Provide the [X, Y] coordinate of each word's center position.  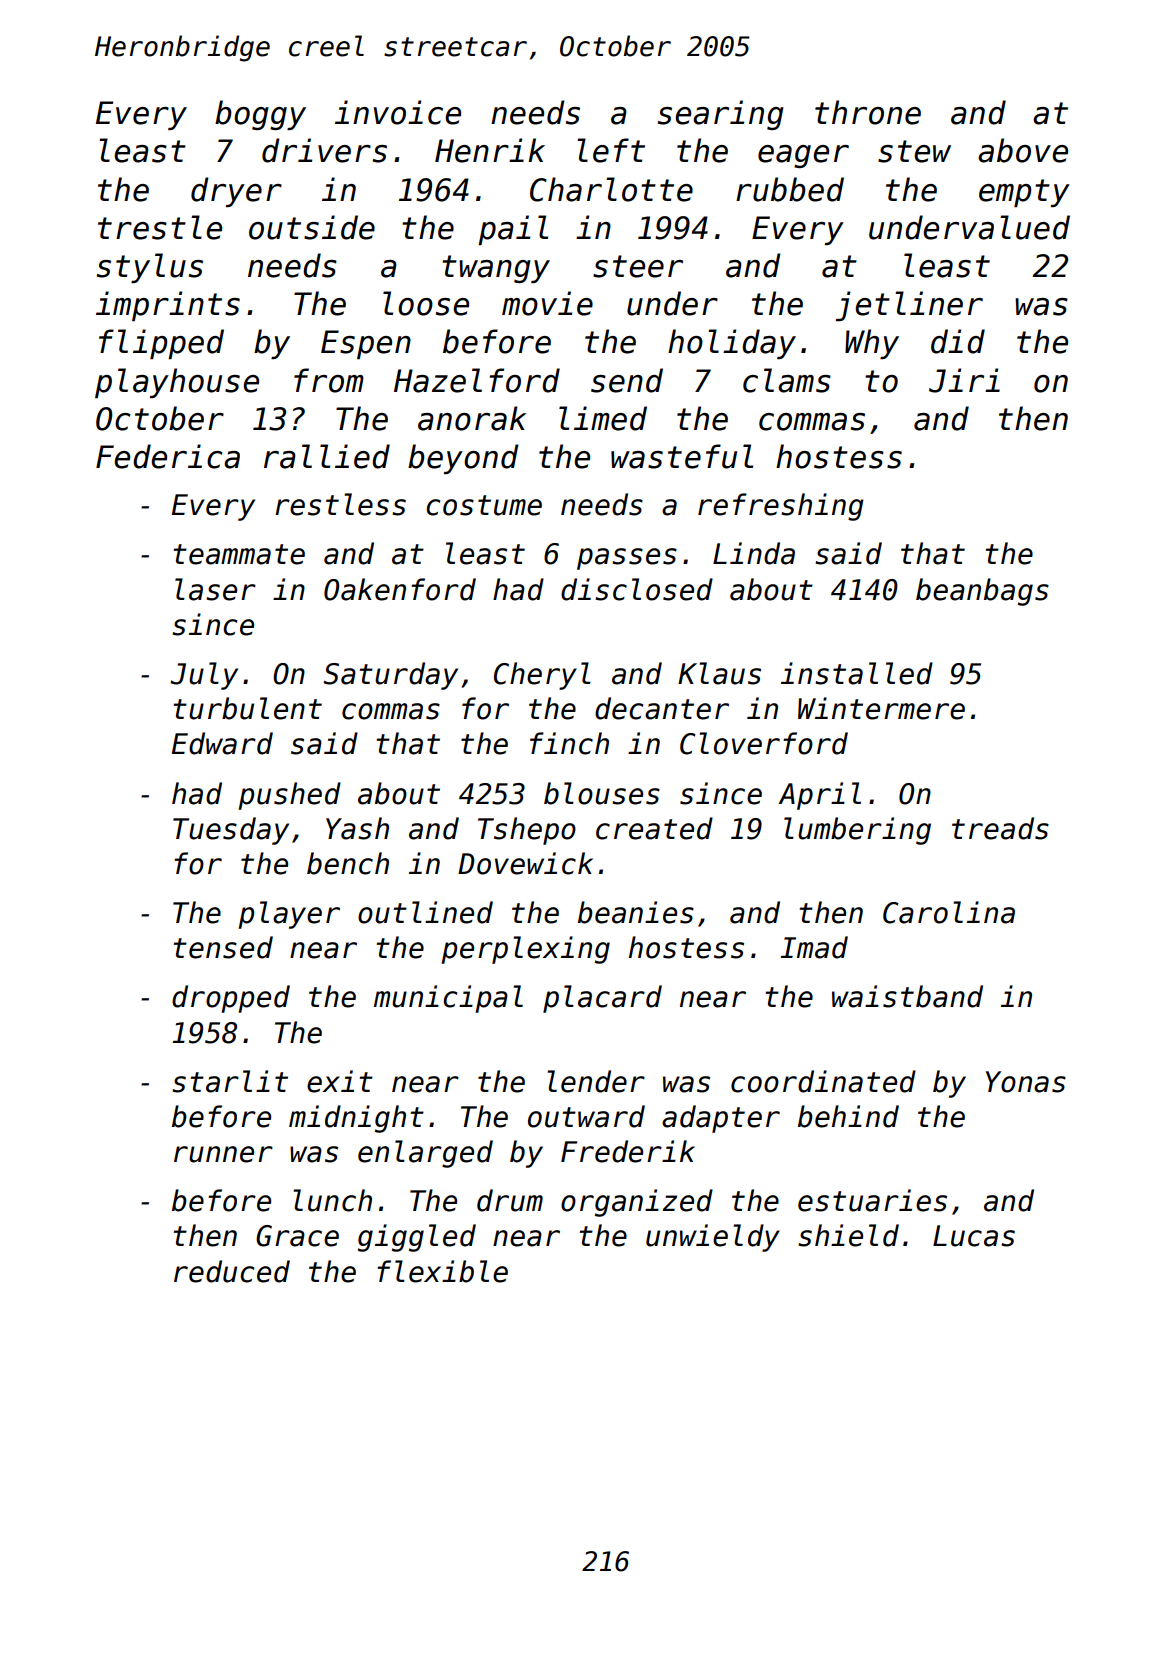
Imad [814, 947]
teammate [239, 554]
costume [484, 505]
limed [603, 418]
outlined [425, 912]
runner [223, 1154]
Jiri [964, 380]
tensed [223, 947]
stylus [150, 268]
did [958, 341]
